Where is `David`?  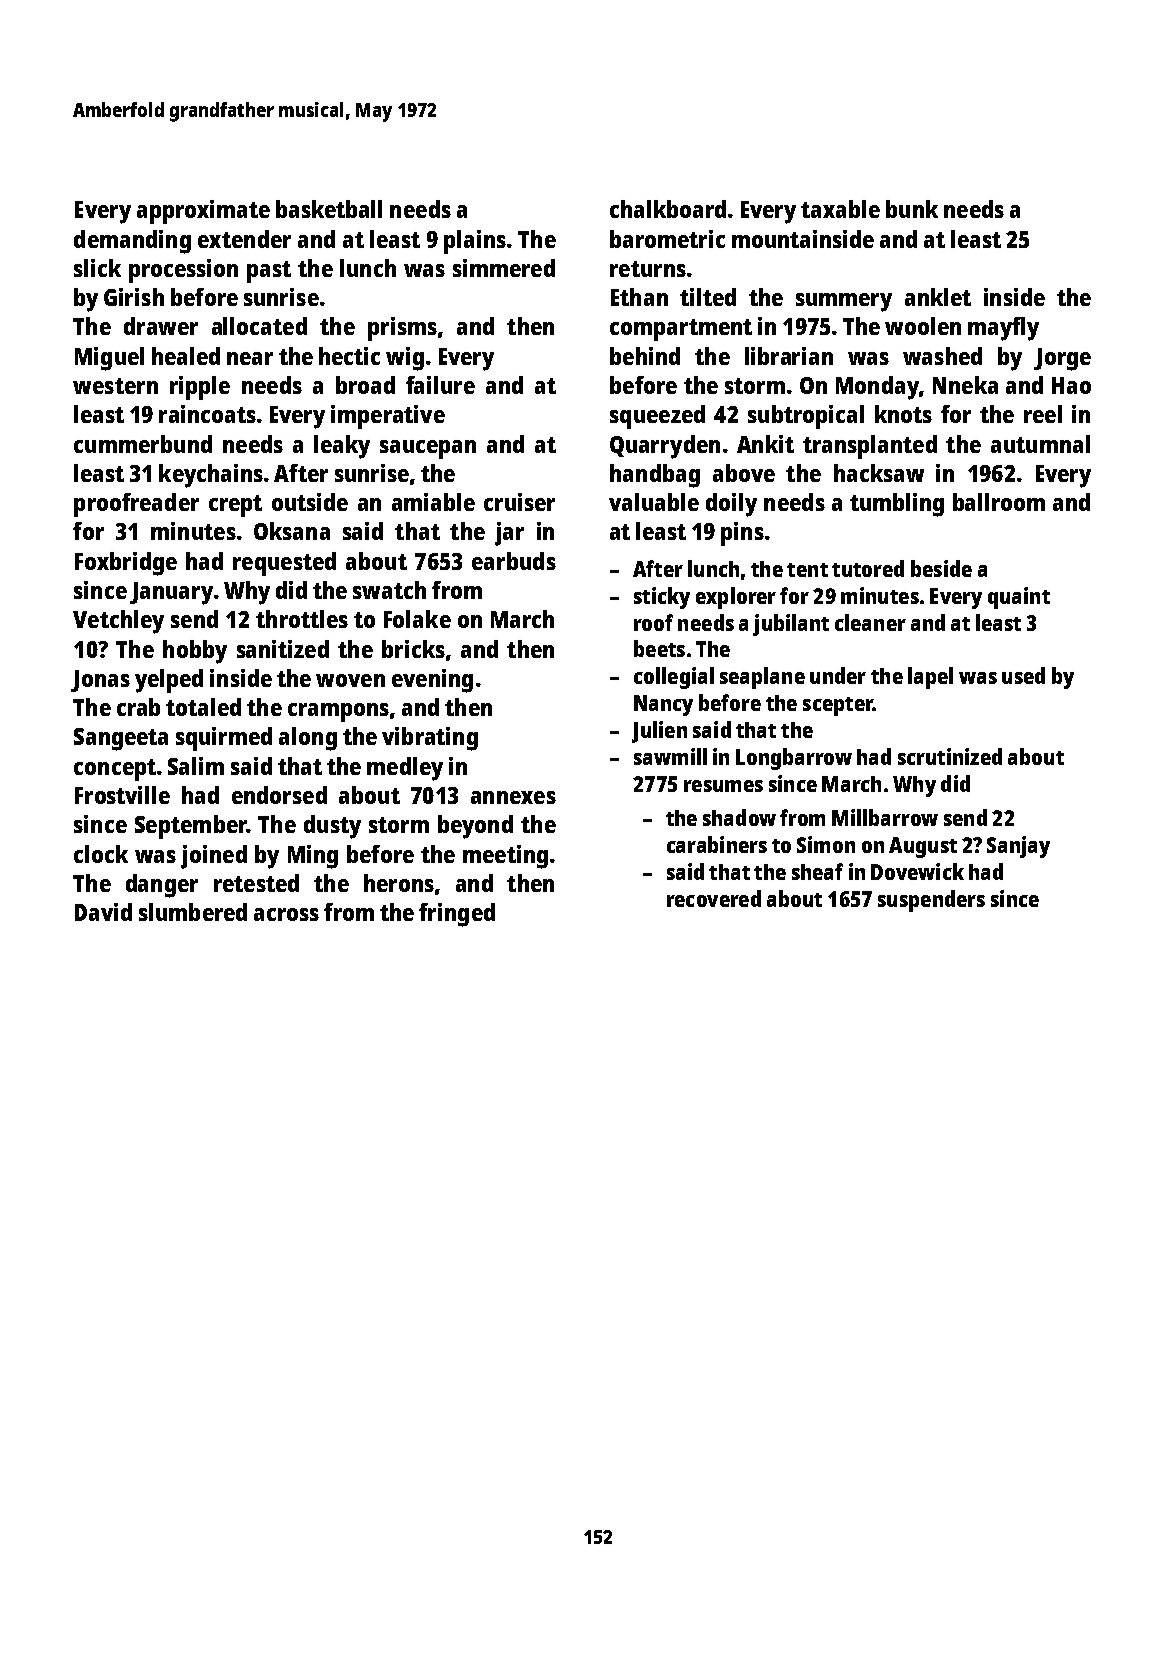 David is located at coordinates (103, 912).
